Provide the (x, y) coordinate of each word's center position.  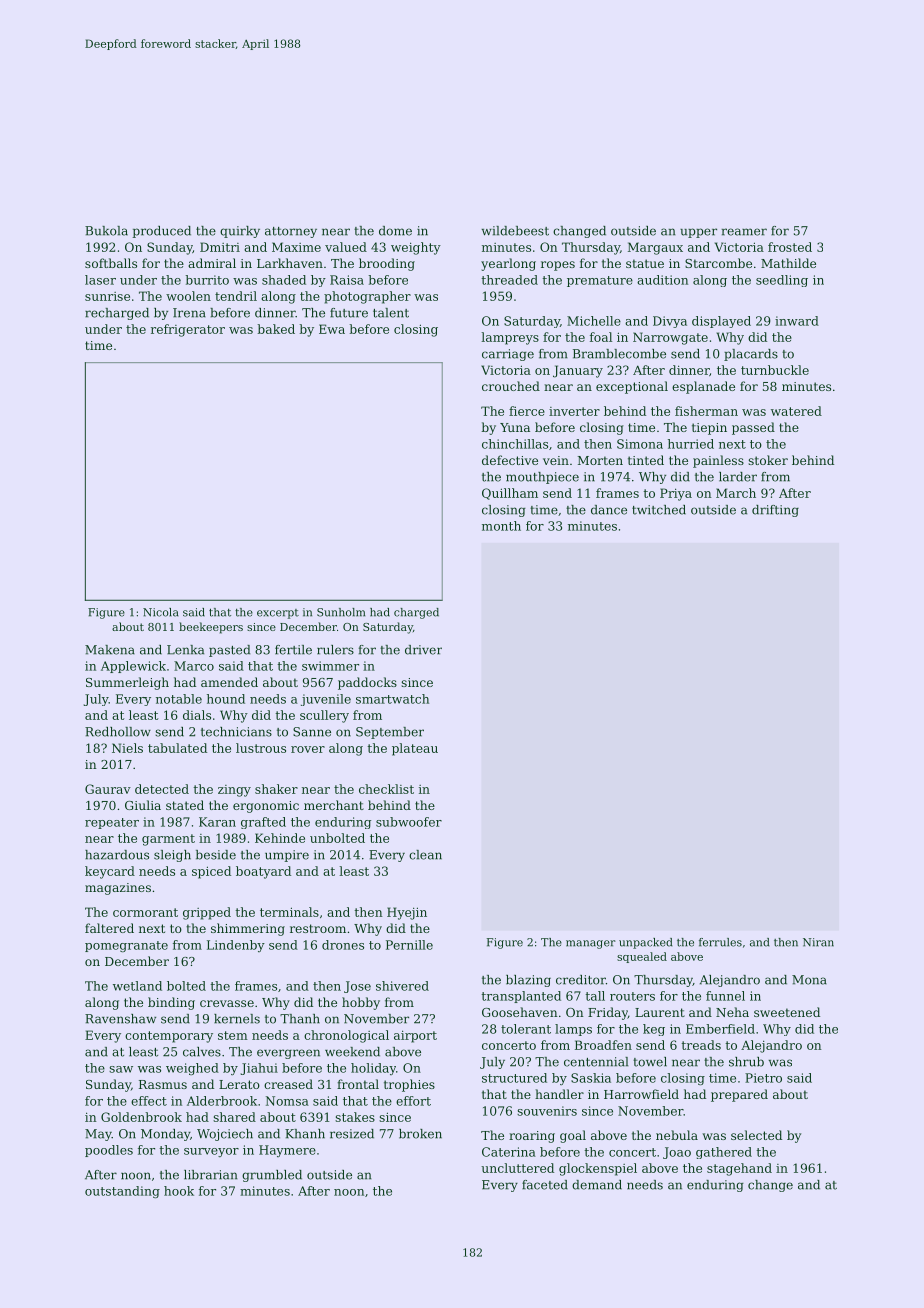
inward (797, 321)
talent (391, 313)
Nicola (161, 612)
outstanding (122, 1192)
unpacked (645, 943)
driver (423, 650)
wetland (137, 986)
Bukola (106, 231)
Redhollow (118, 732)
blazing (528, 981)
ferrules (720, 942)
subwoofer (409, 822)
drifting (775, 511)
